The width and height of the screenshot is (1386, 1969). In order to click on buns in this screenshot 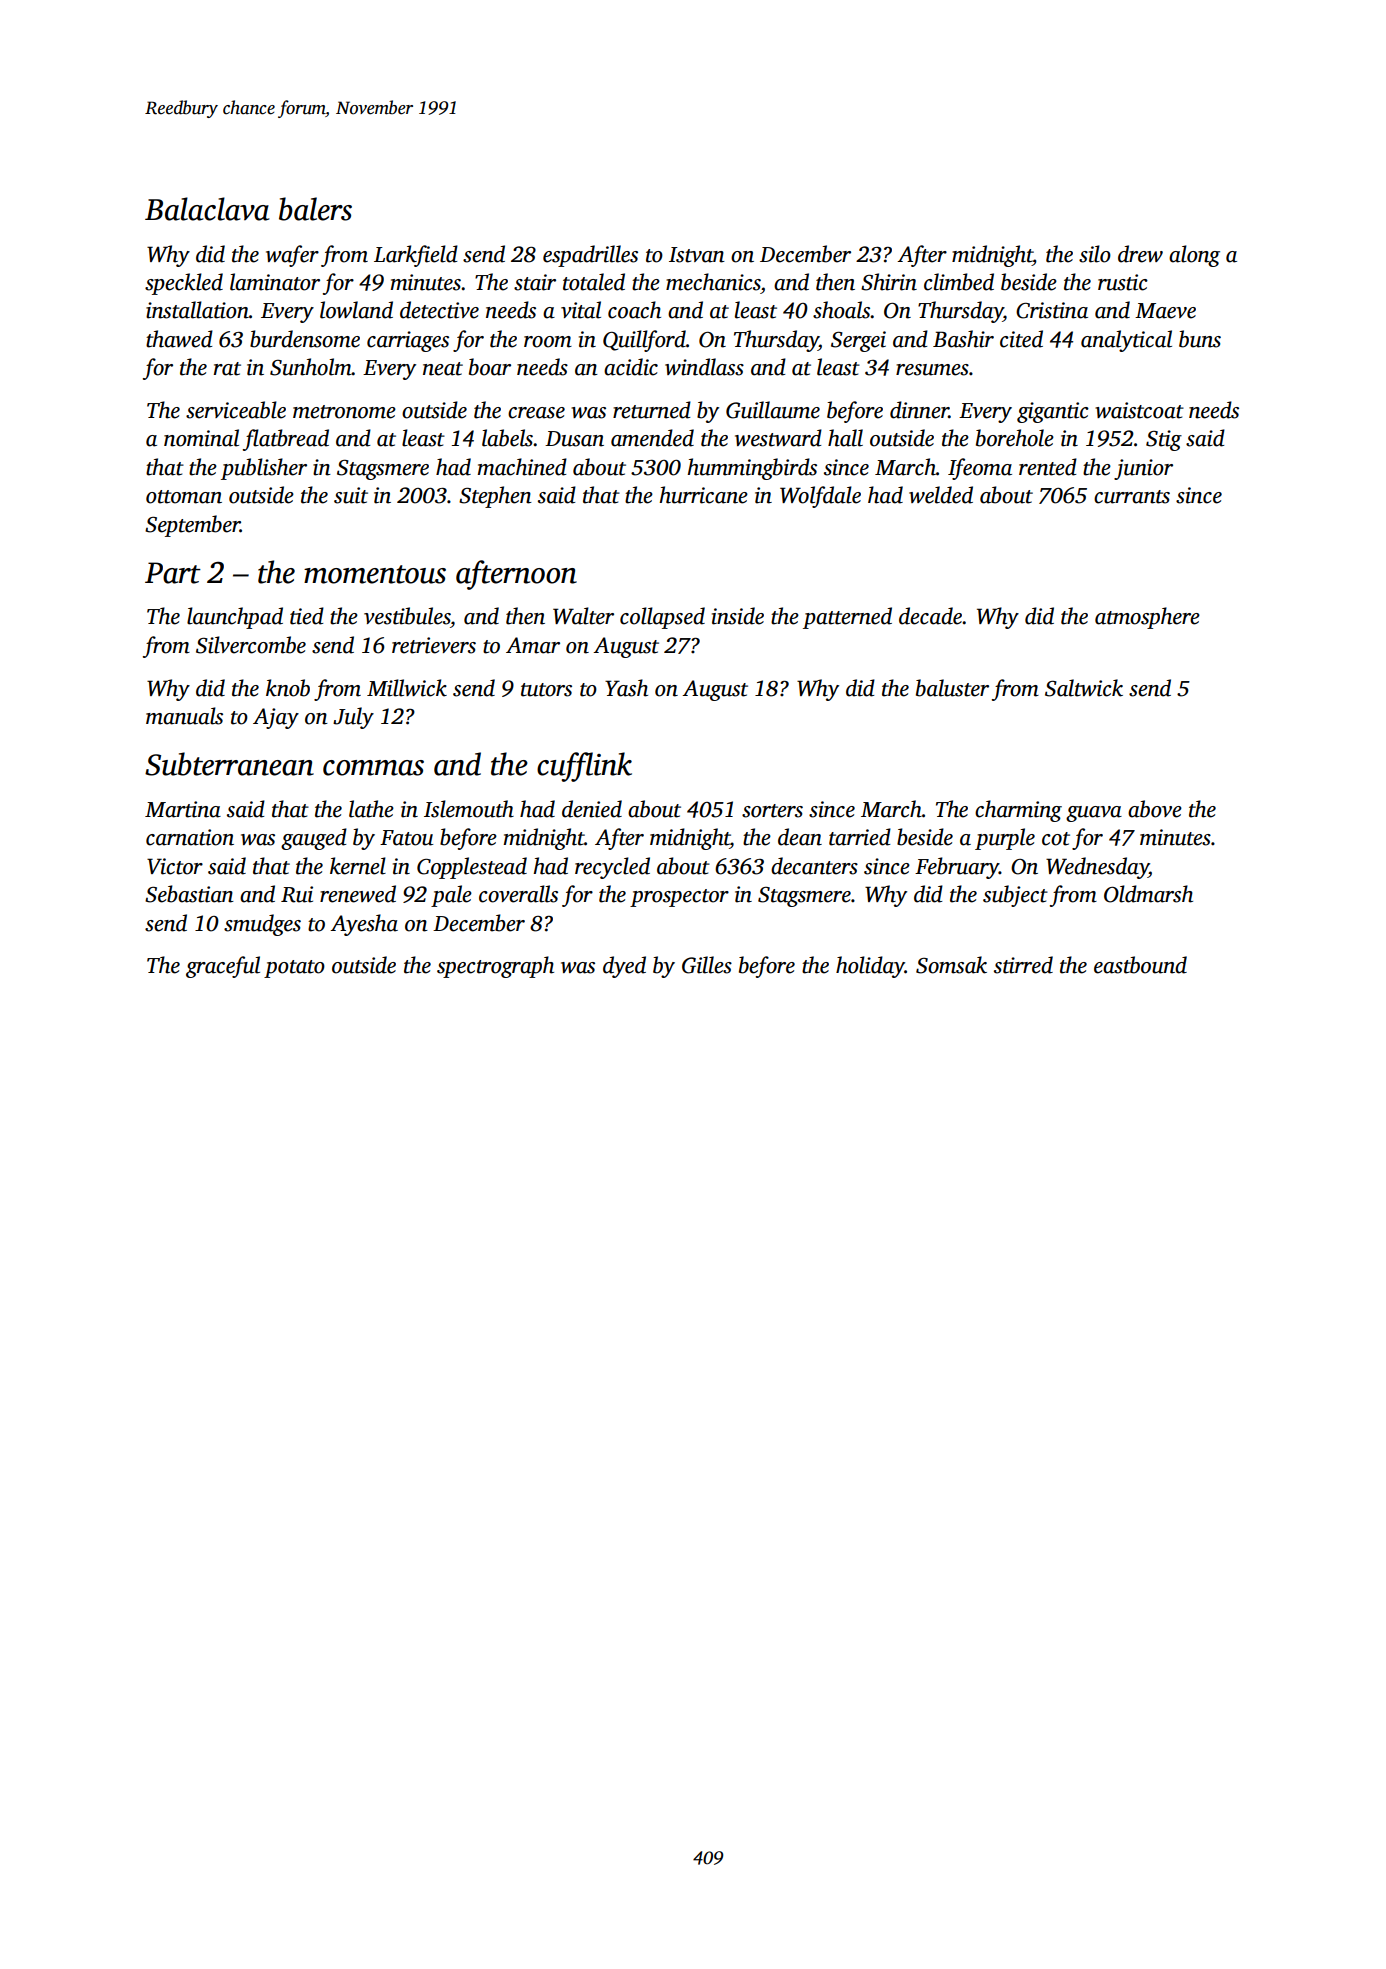, I will do `click(1200, 339)`.
